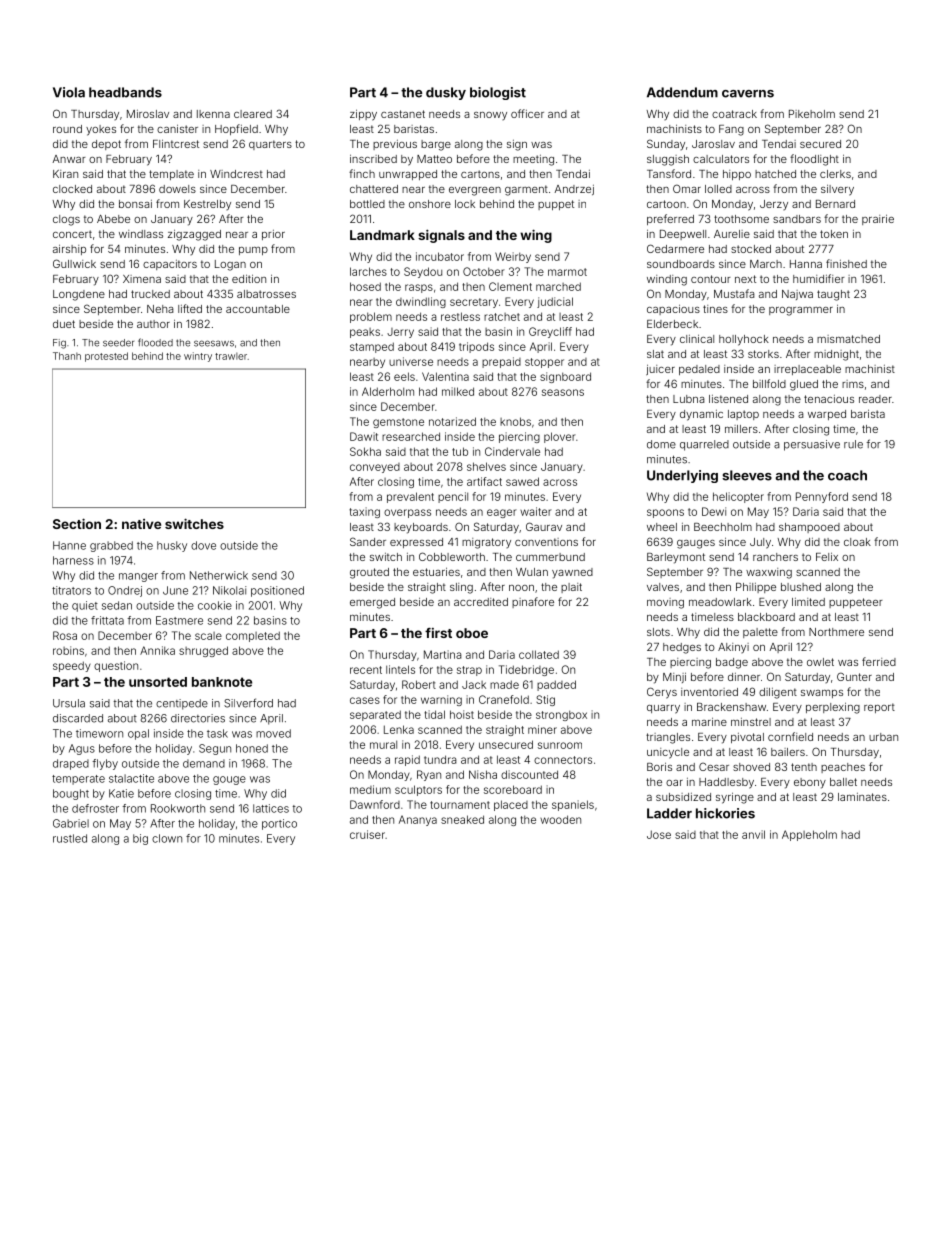  I want to click on secretary, so click(474, 303).
